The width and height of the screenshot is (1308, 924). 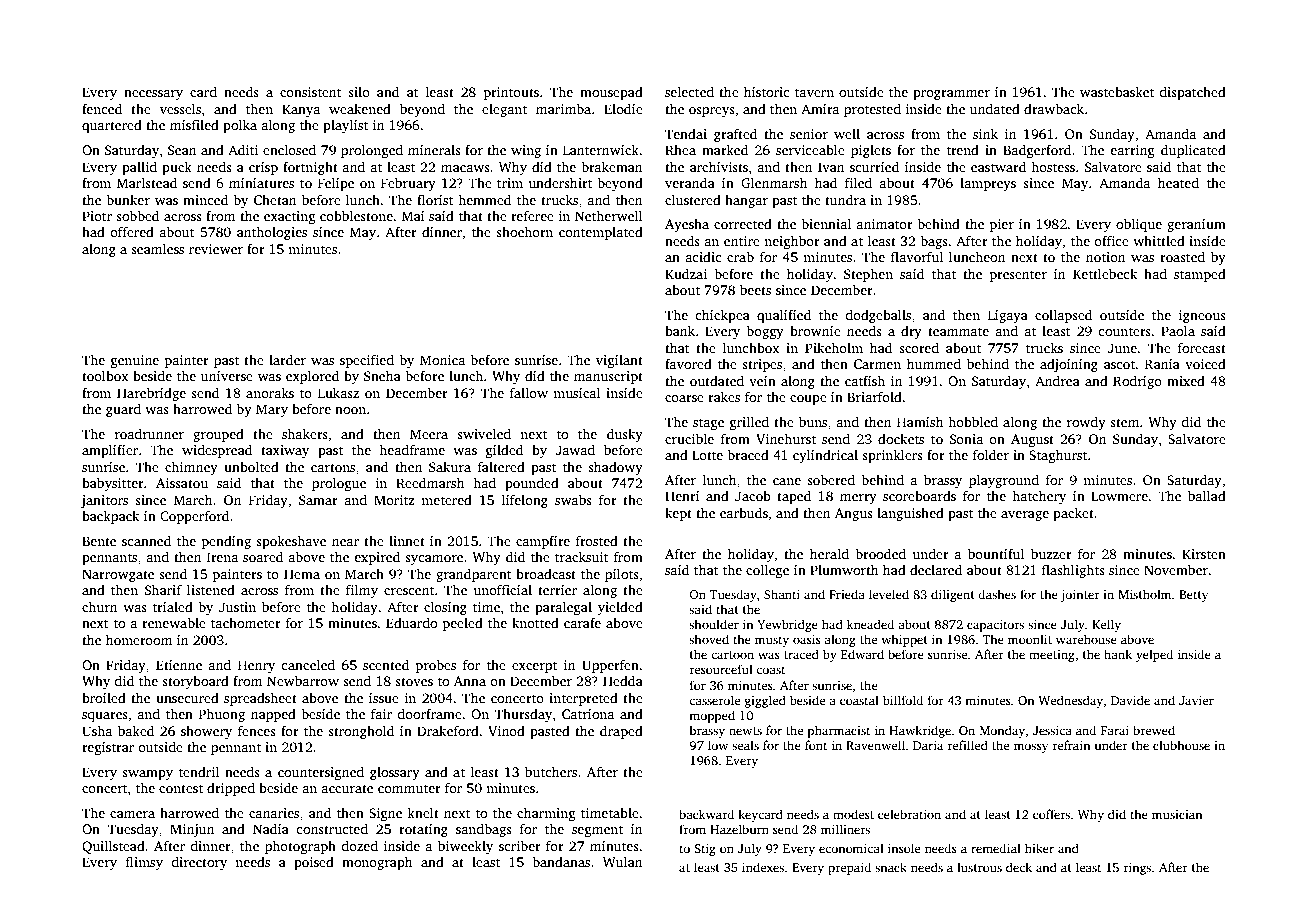 I want to click on poised, so click(x=314, y=863).
